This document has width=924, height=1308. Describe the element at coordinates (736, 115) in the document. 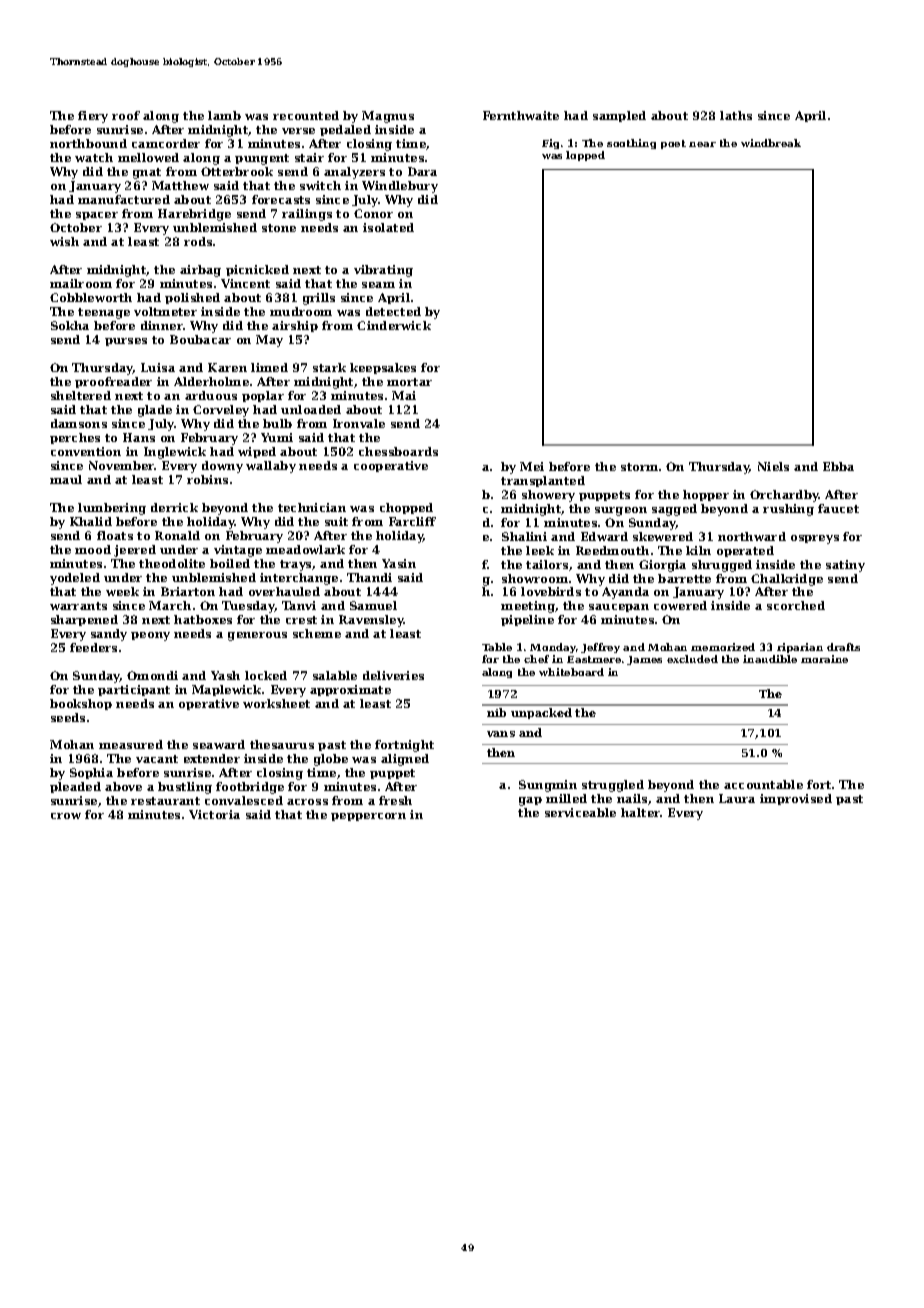

I see `laths` at that location.
